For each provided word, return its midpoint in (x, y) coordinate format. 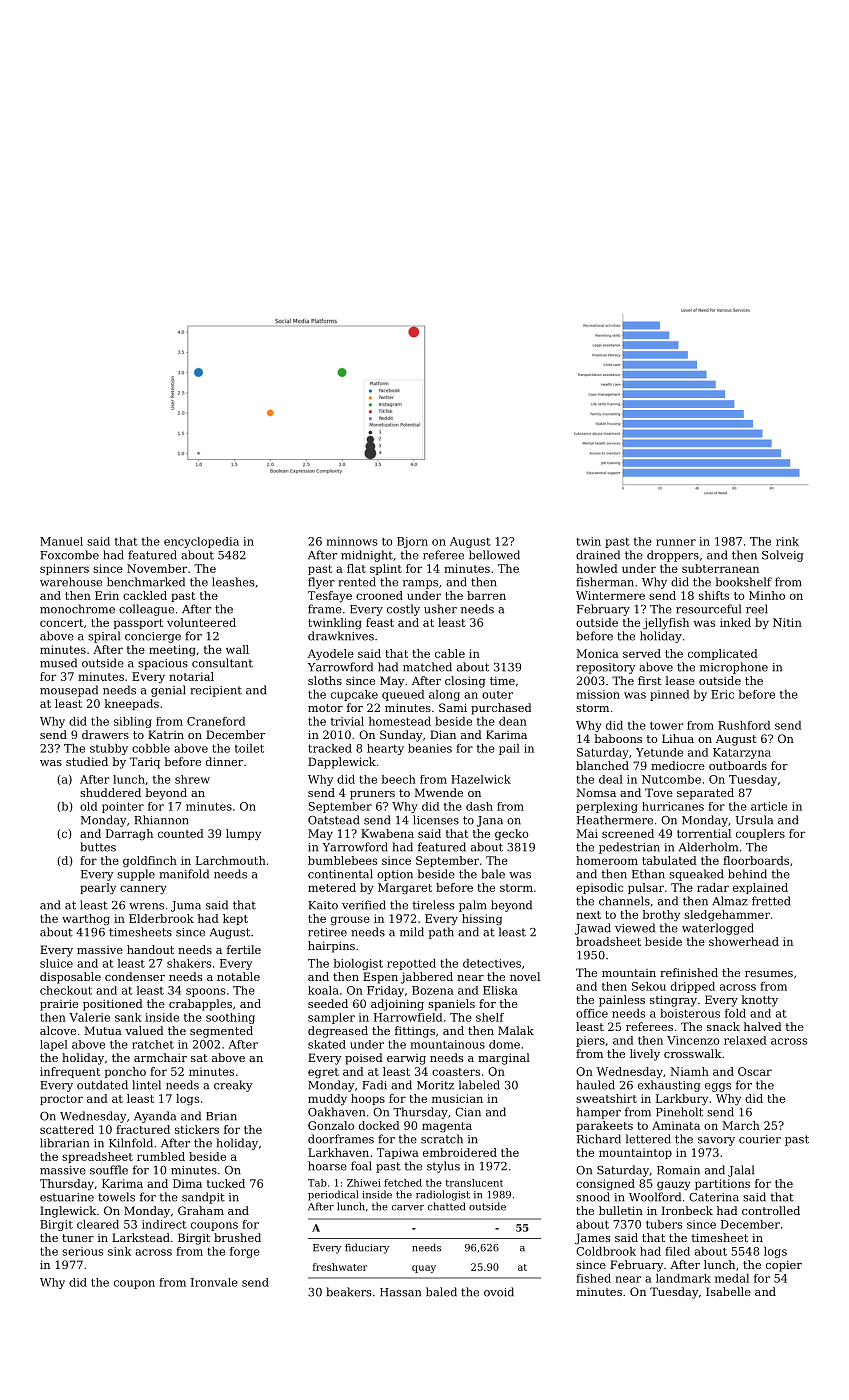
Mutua (103, 1030)
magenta (447, 1127)
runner (676, 542)
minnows (351, 541)
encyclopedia (201, 542)
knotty (759, 1001)
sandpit (203, 1198)
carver (408, 1208)
